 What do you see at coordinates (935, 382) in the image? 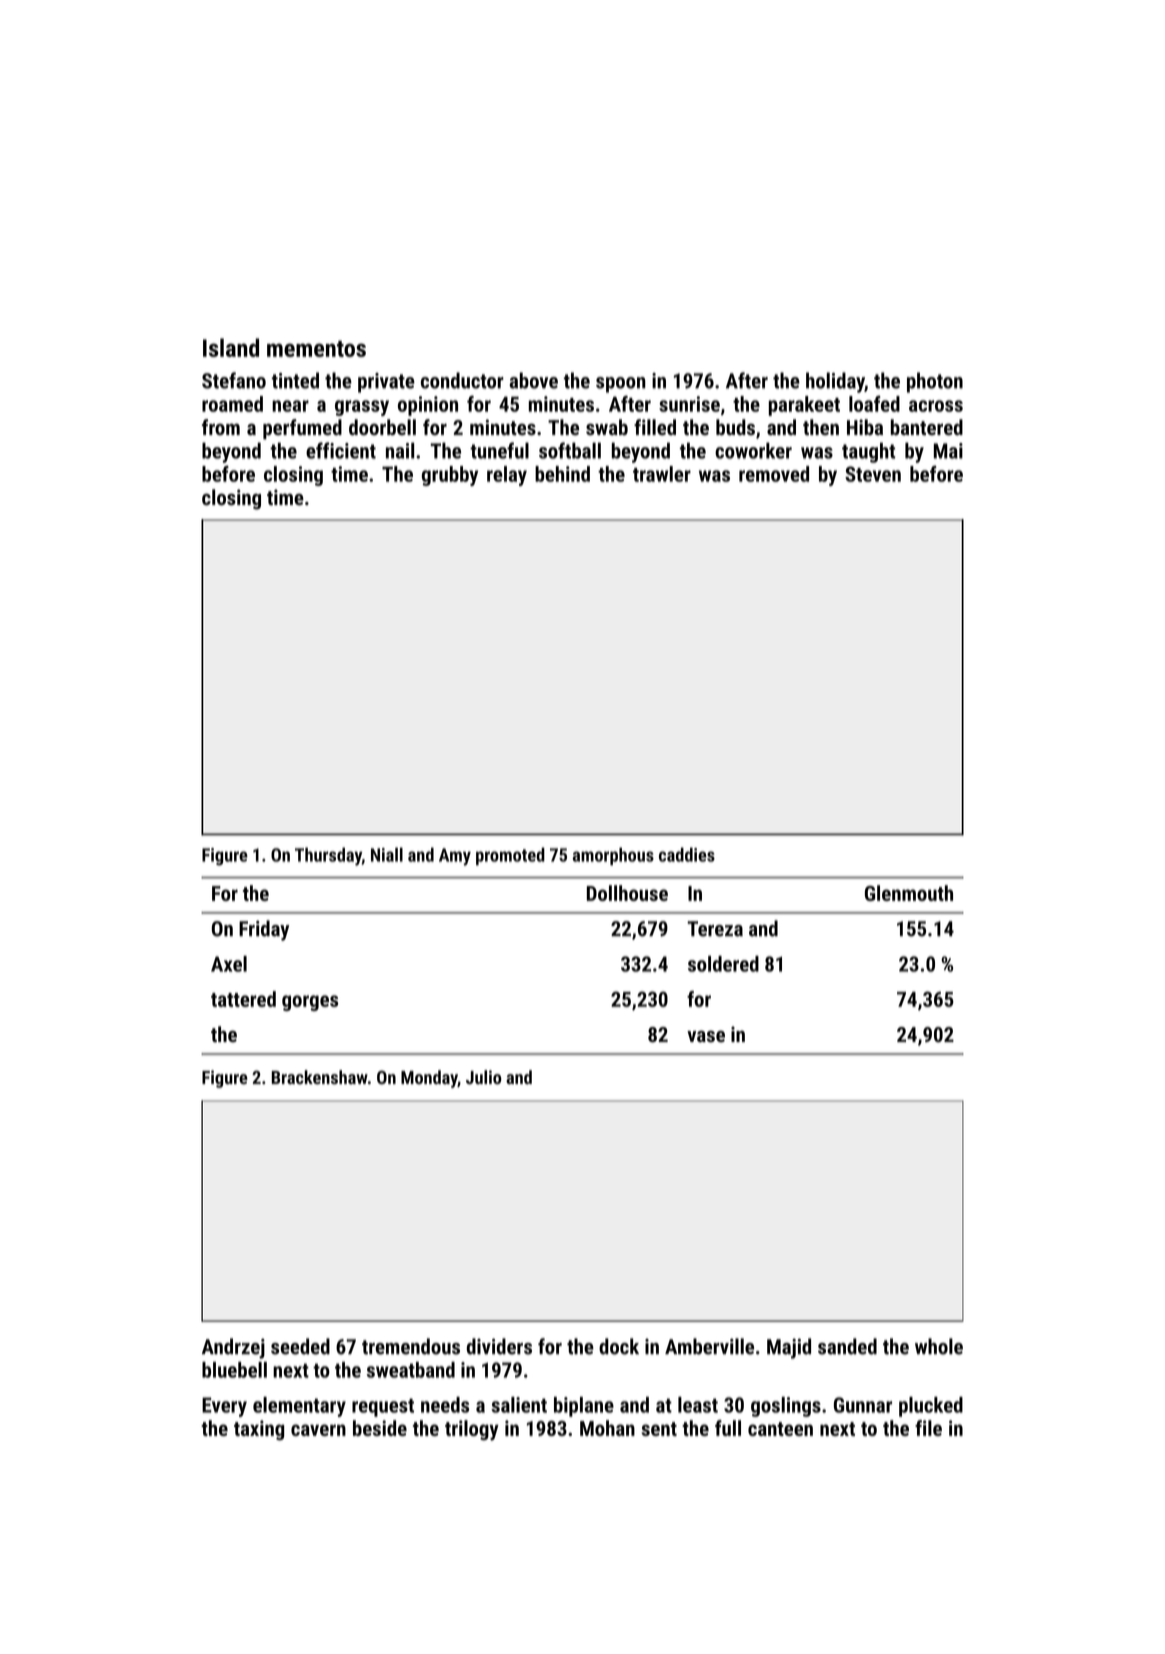
I see `photon` at bounding box center [935, 382].
